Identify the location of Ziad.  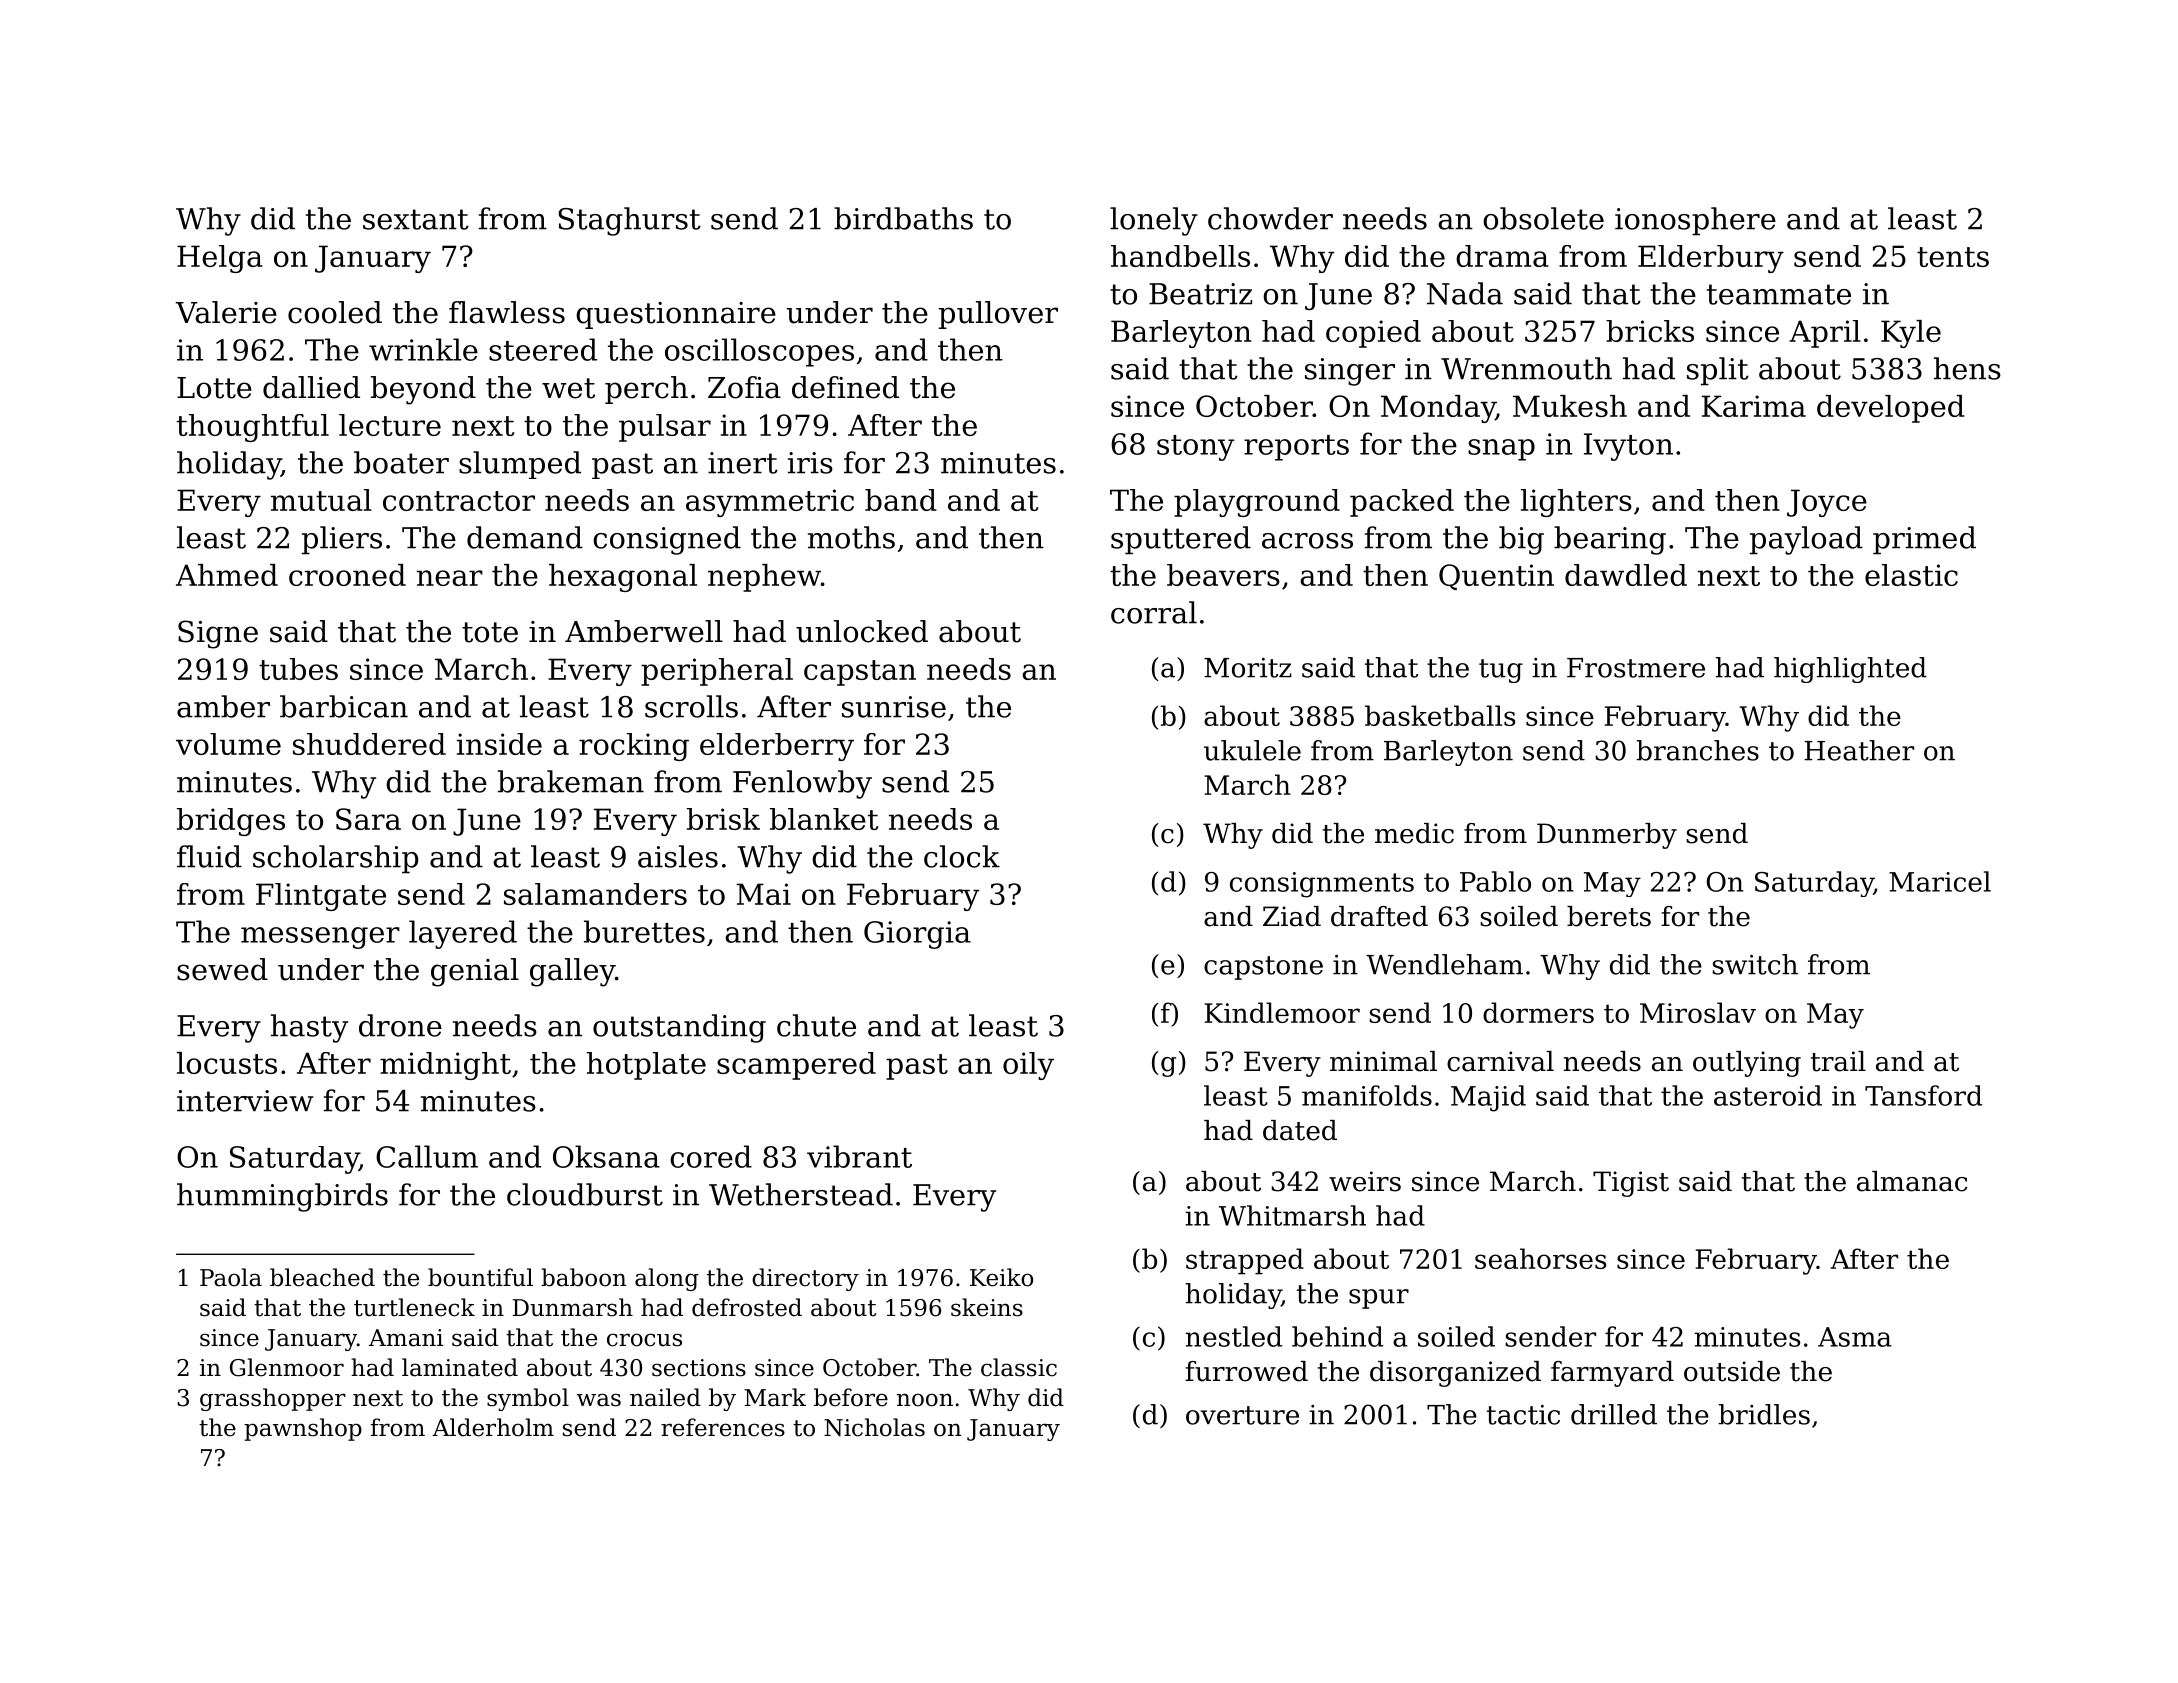
(1292, 916).
